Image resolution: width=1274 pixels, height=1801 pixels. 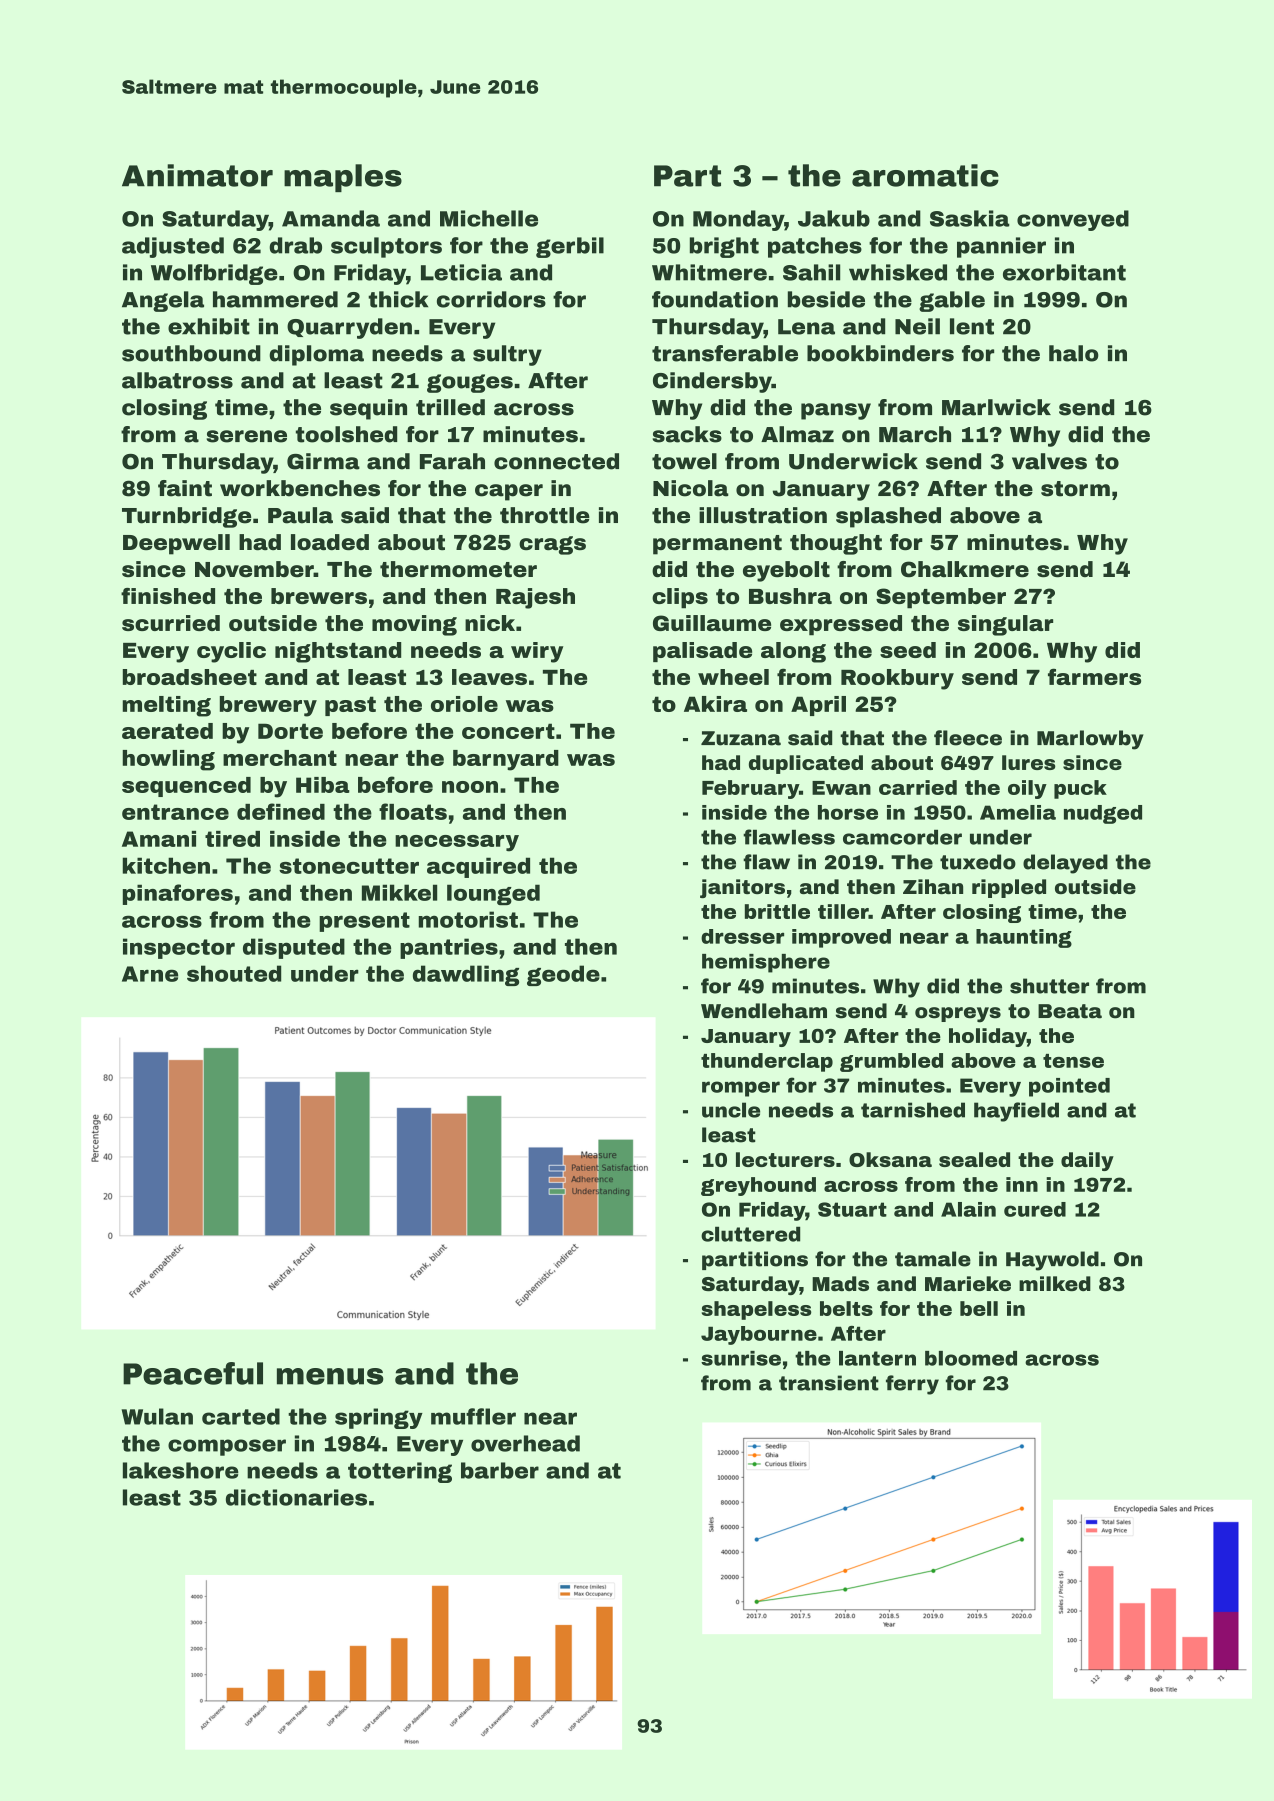 I want to click on menus, so click(x=330, y=1376).
